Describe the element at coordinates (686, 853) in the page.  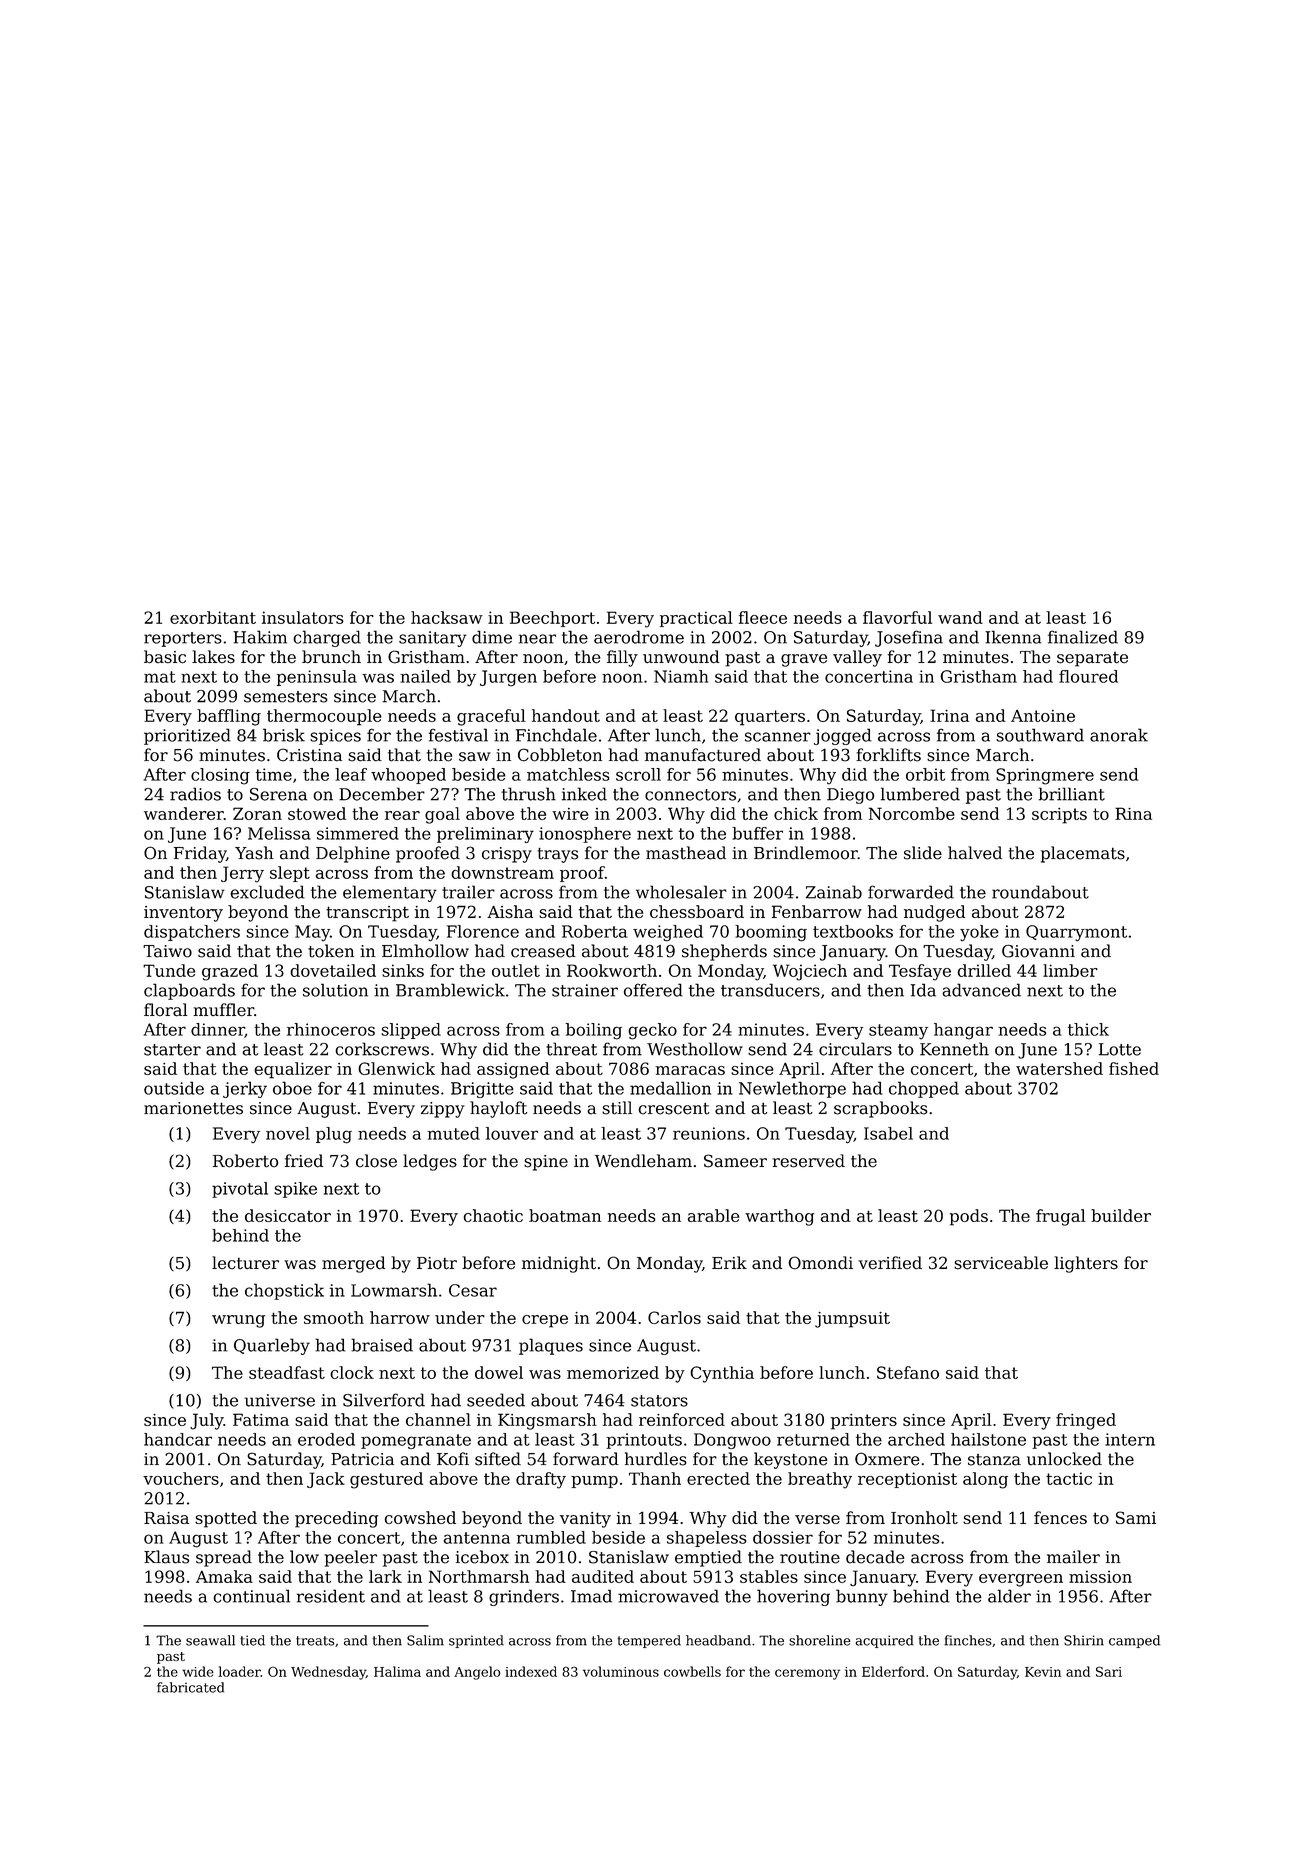
I see `masthead` at that location.
